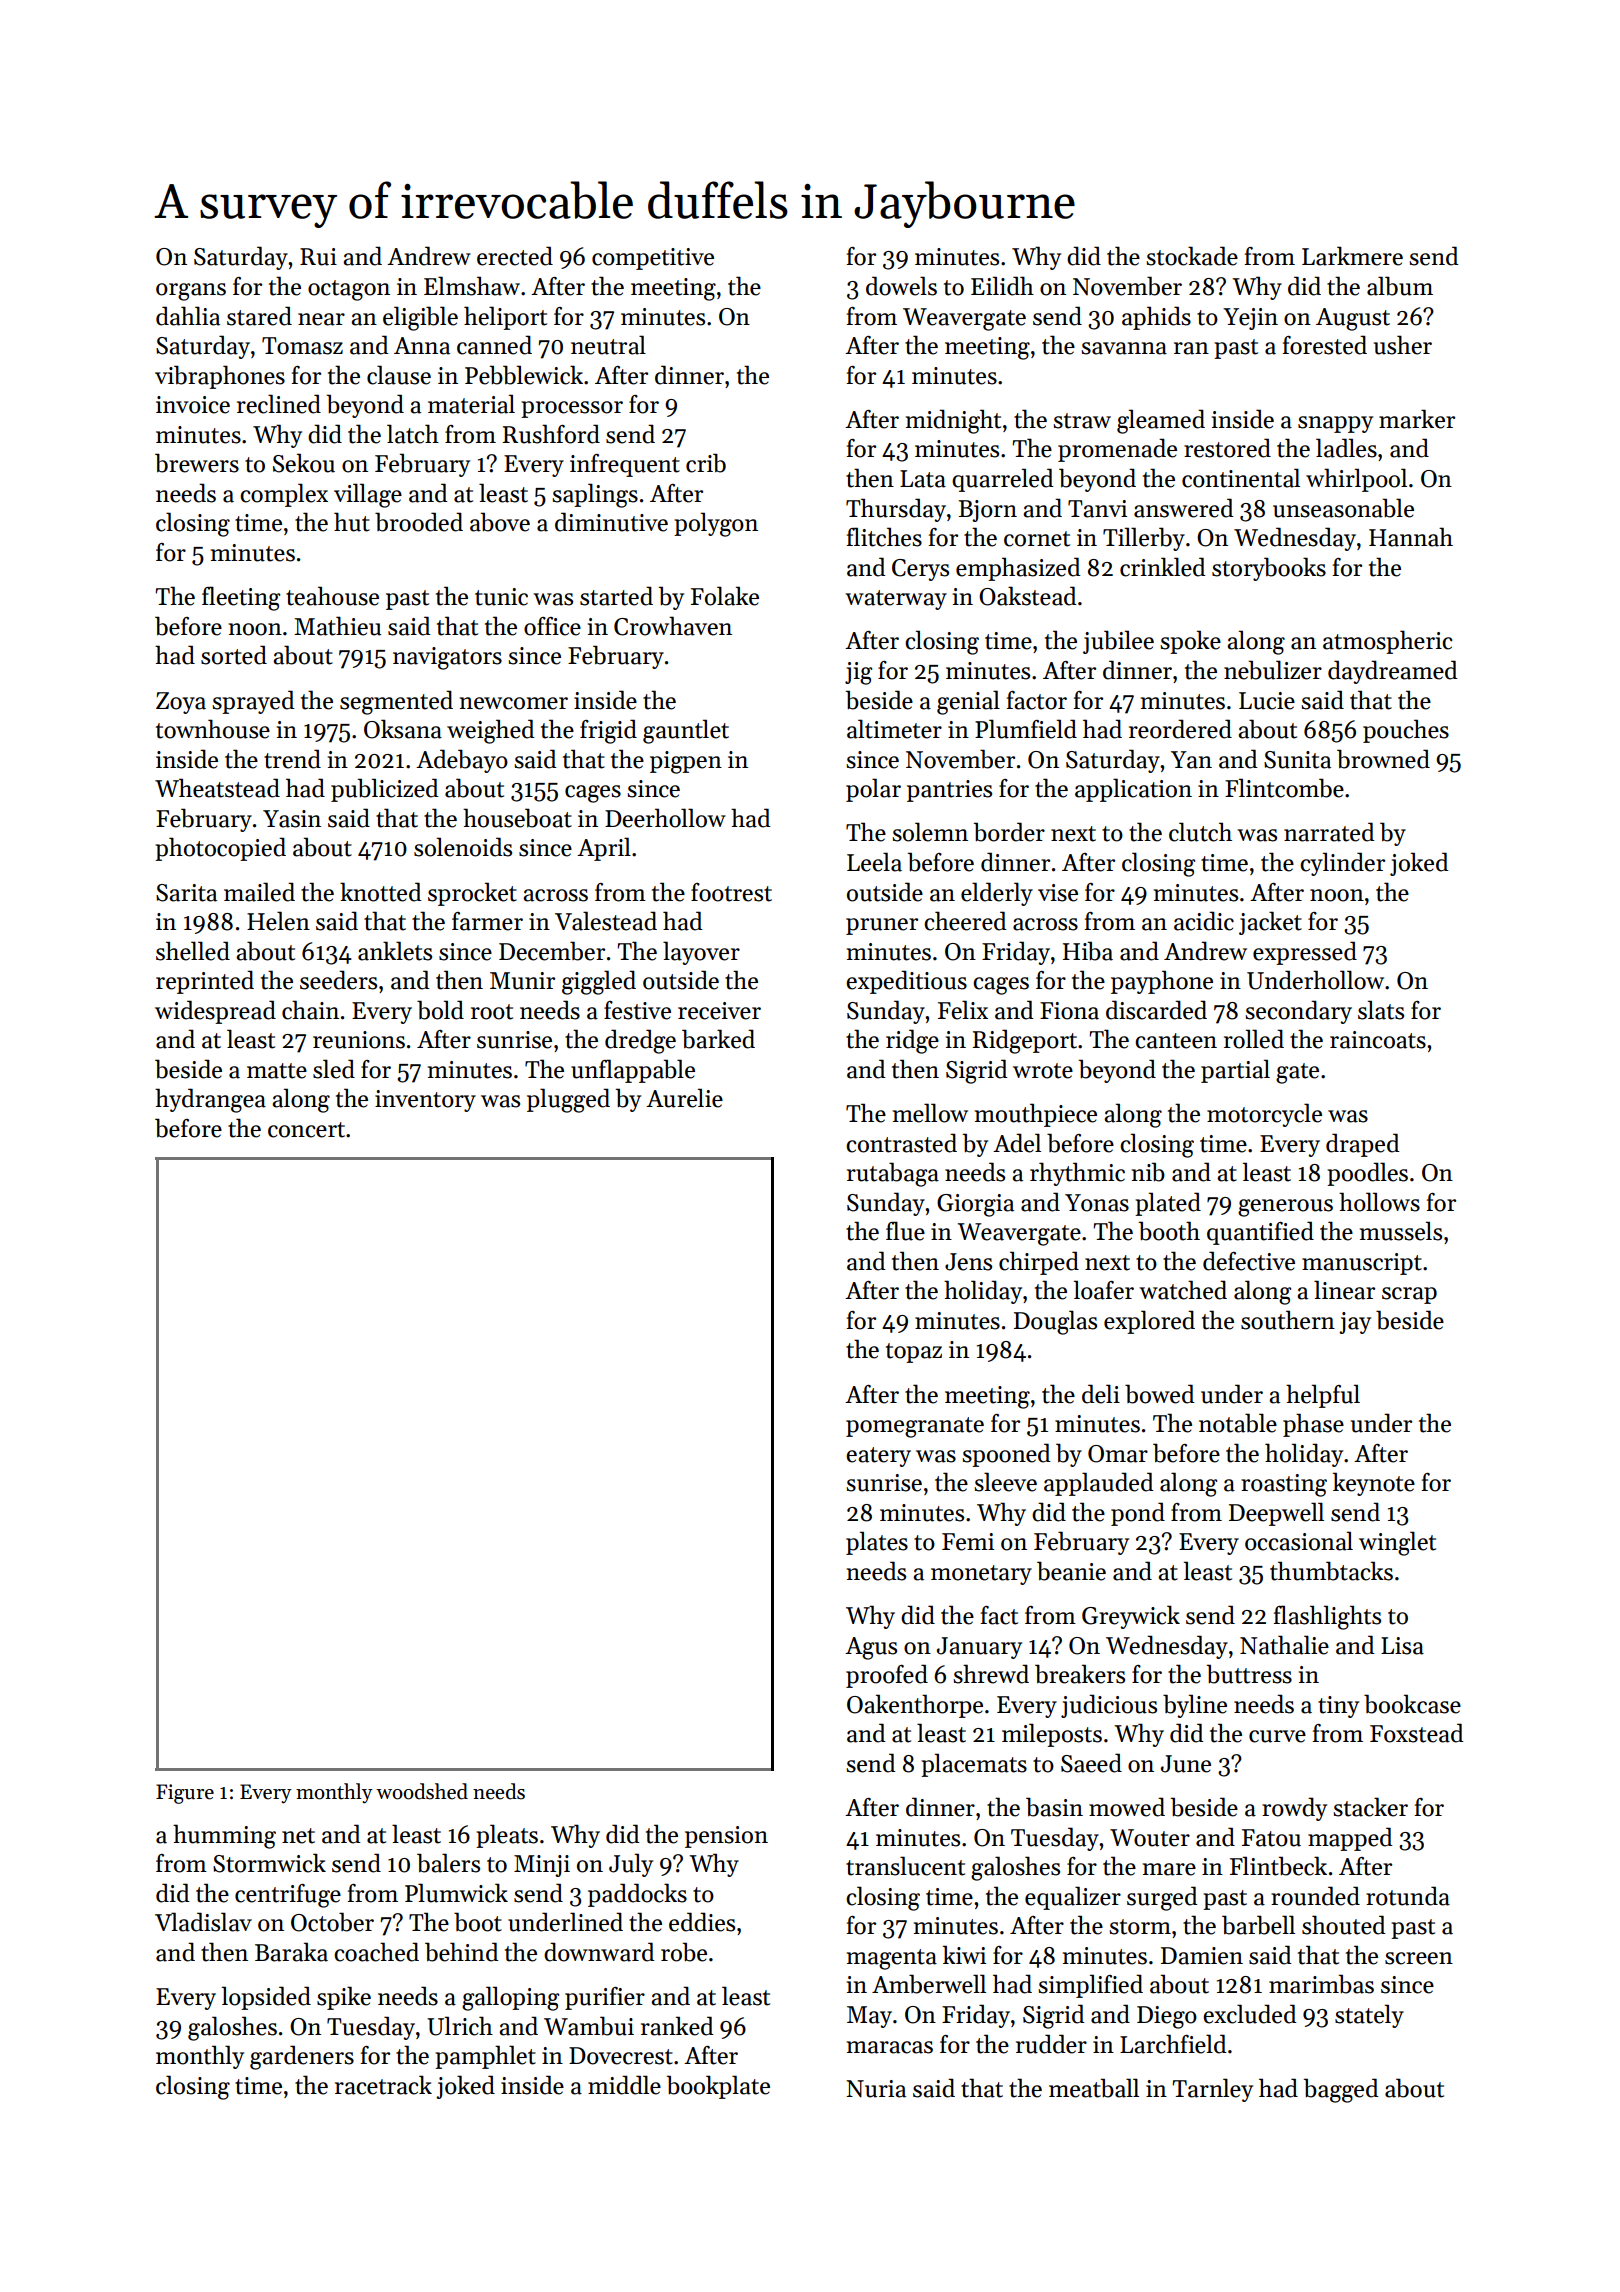 This page has height=2292, width=1620. I want to click on woodshed, so click(422, 1791).
